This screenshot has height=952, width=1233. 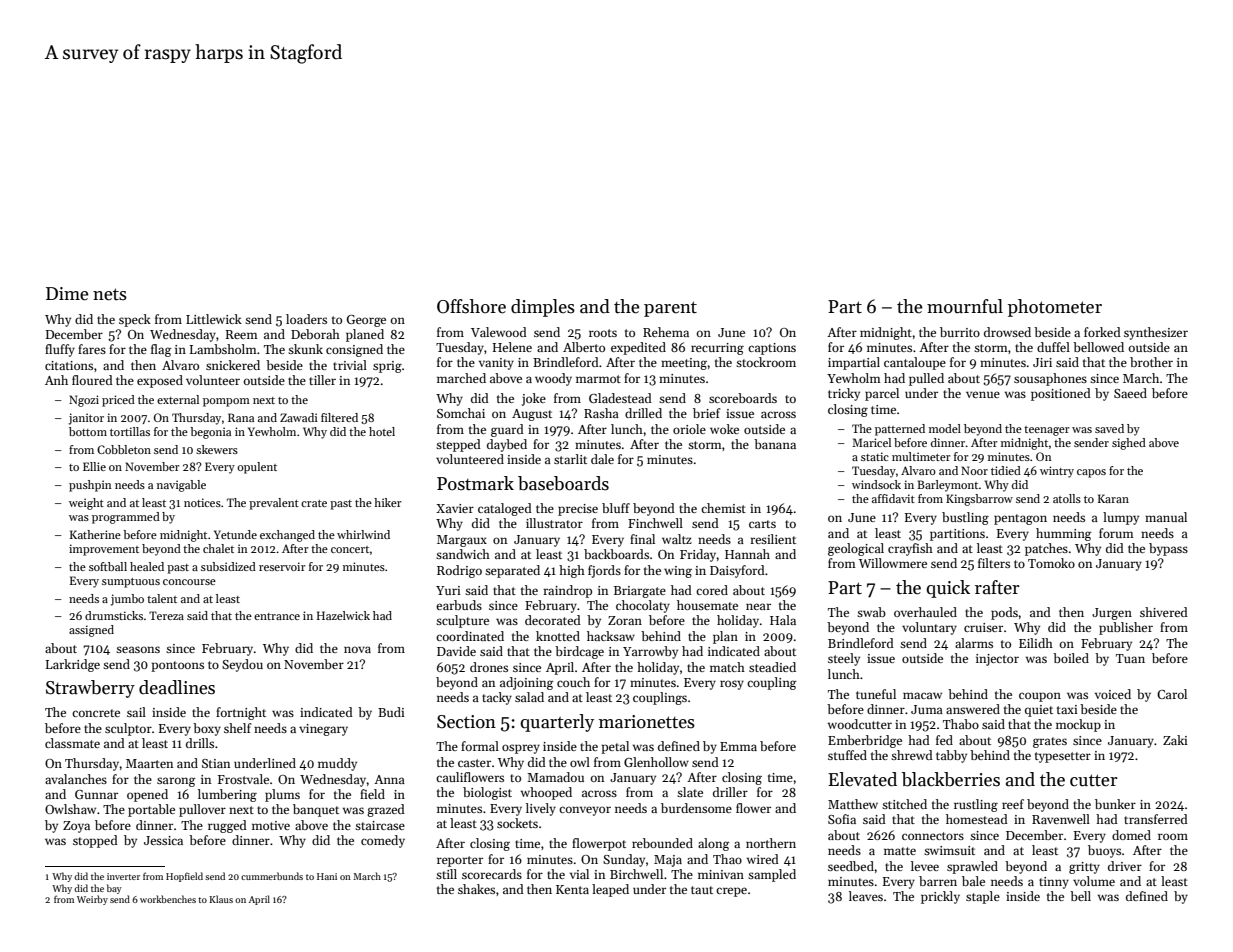 I want to click on volume, so click(x=1094, y=881).
